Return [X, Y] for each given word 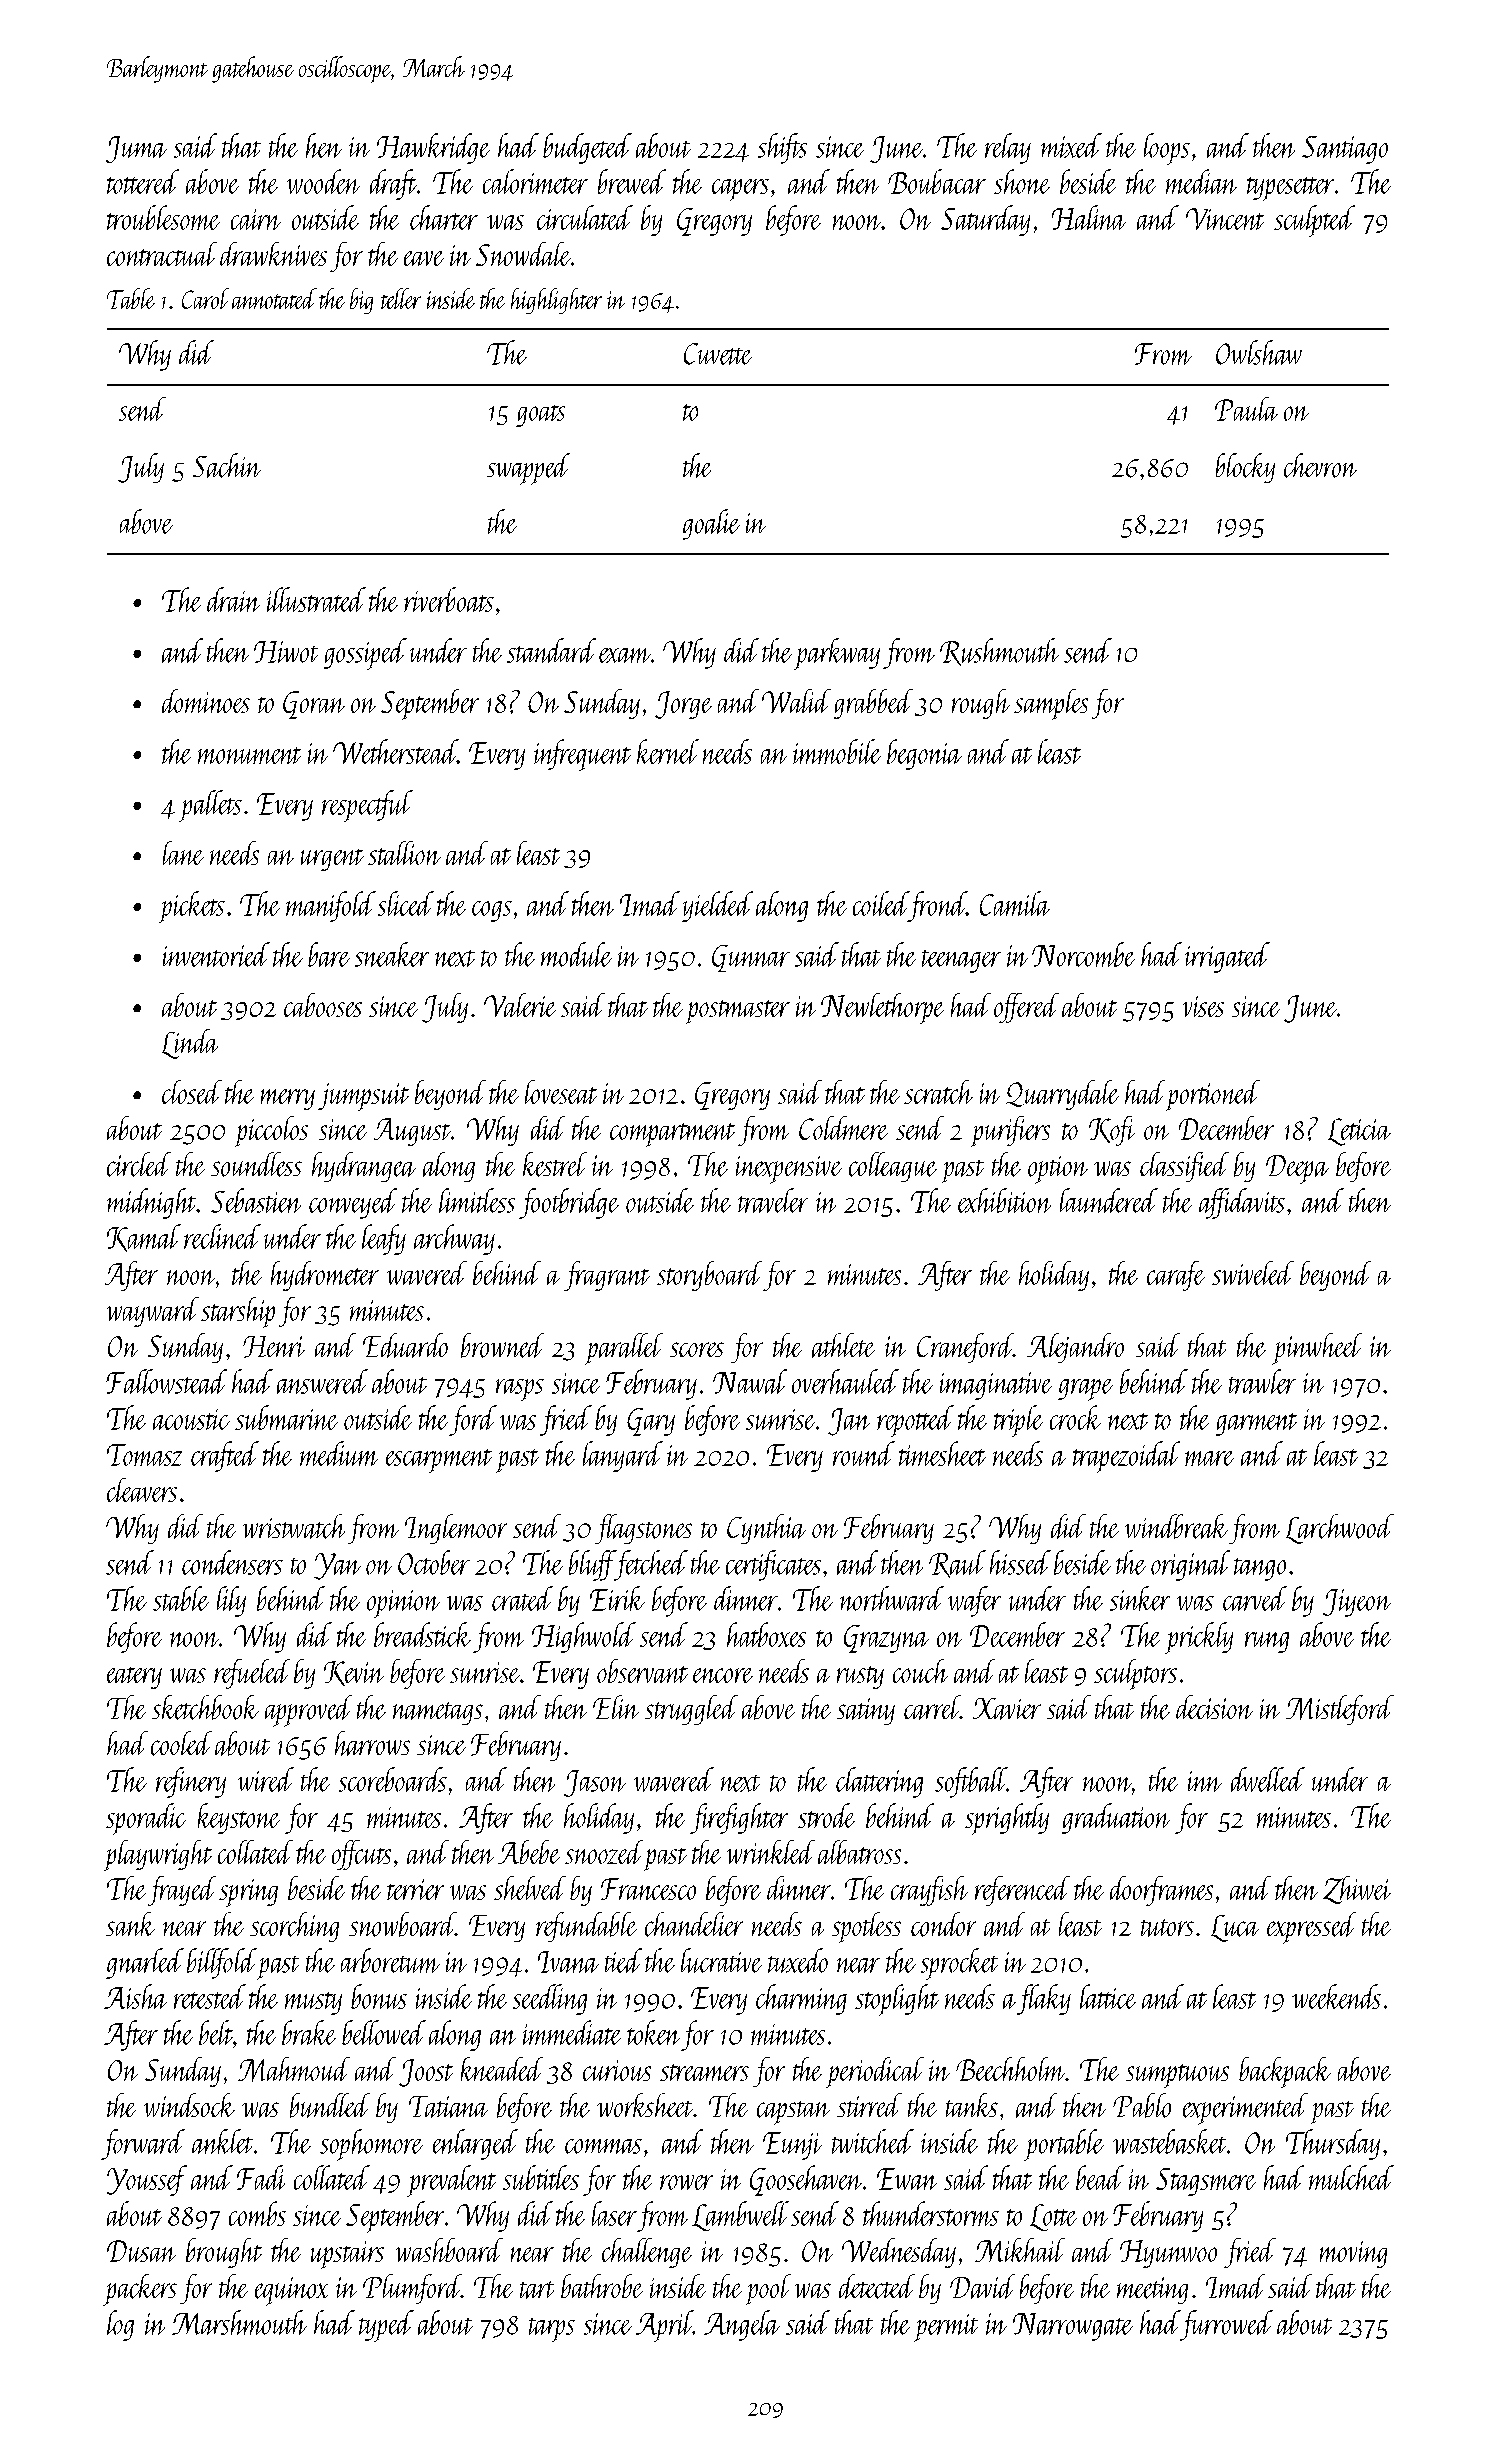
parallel [624, 1349]
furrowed [1226, 2325]
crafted [225, 1456]
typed [386, 2326]
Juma [136, 149]
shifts [782, 148]
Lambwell [740, 2216]
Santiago [1345, 150]
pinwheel [1317, 1349]
